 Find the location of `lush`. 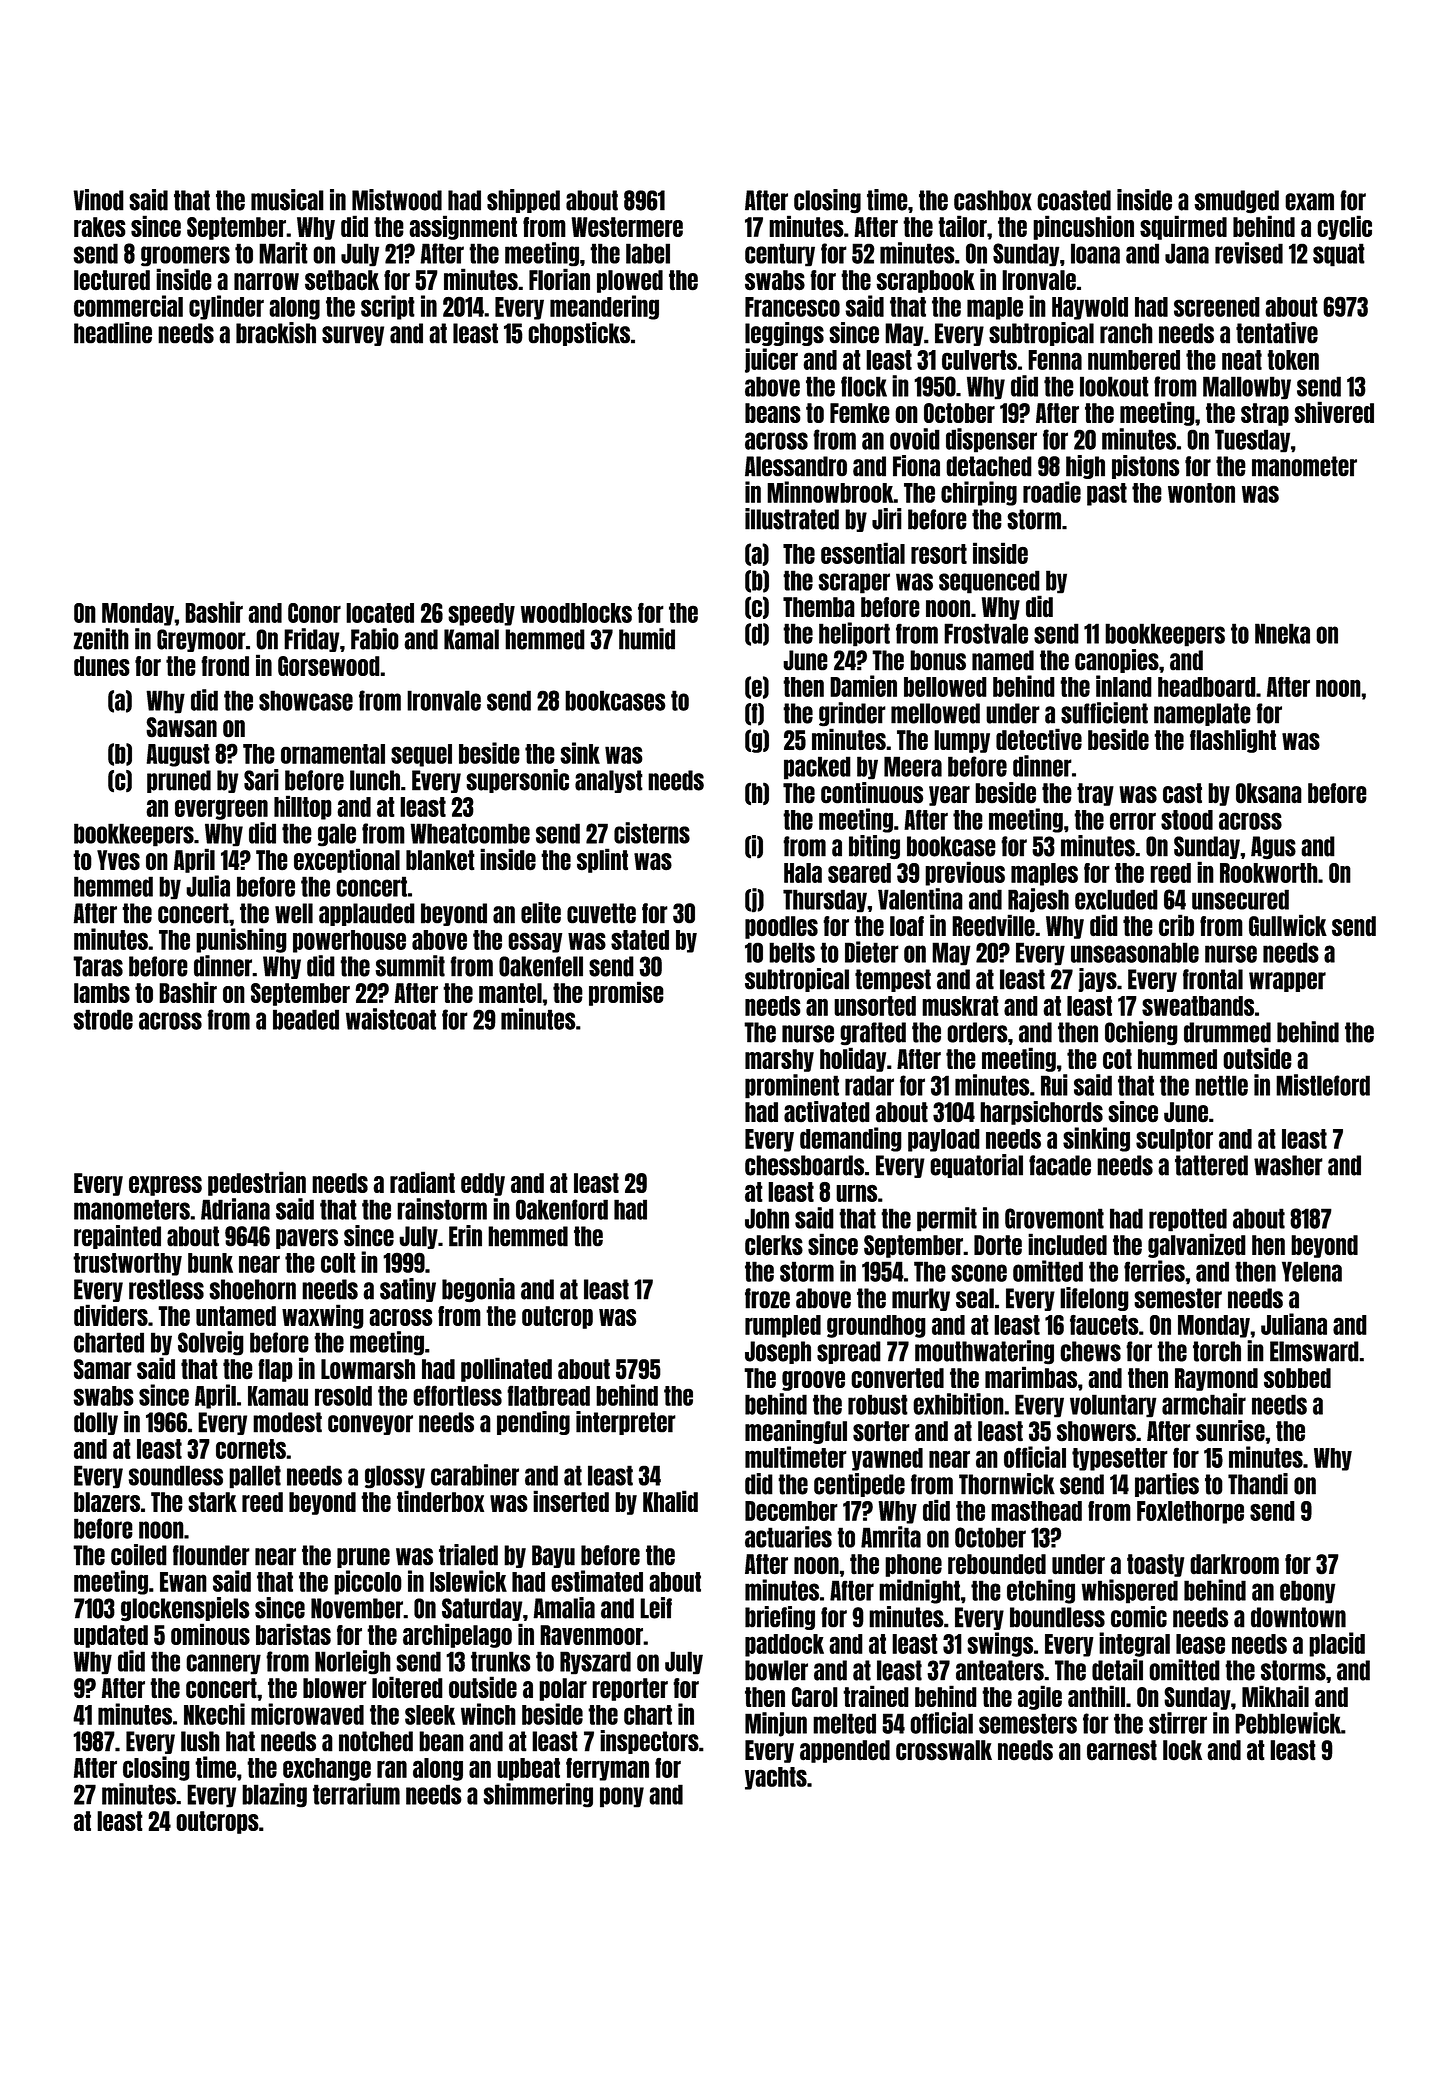

lush is located at coordinates (200, 1741).
